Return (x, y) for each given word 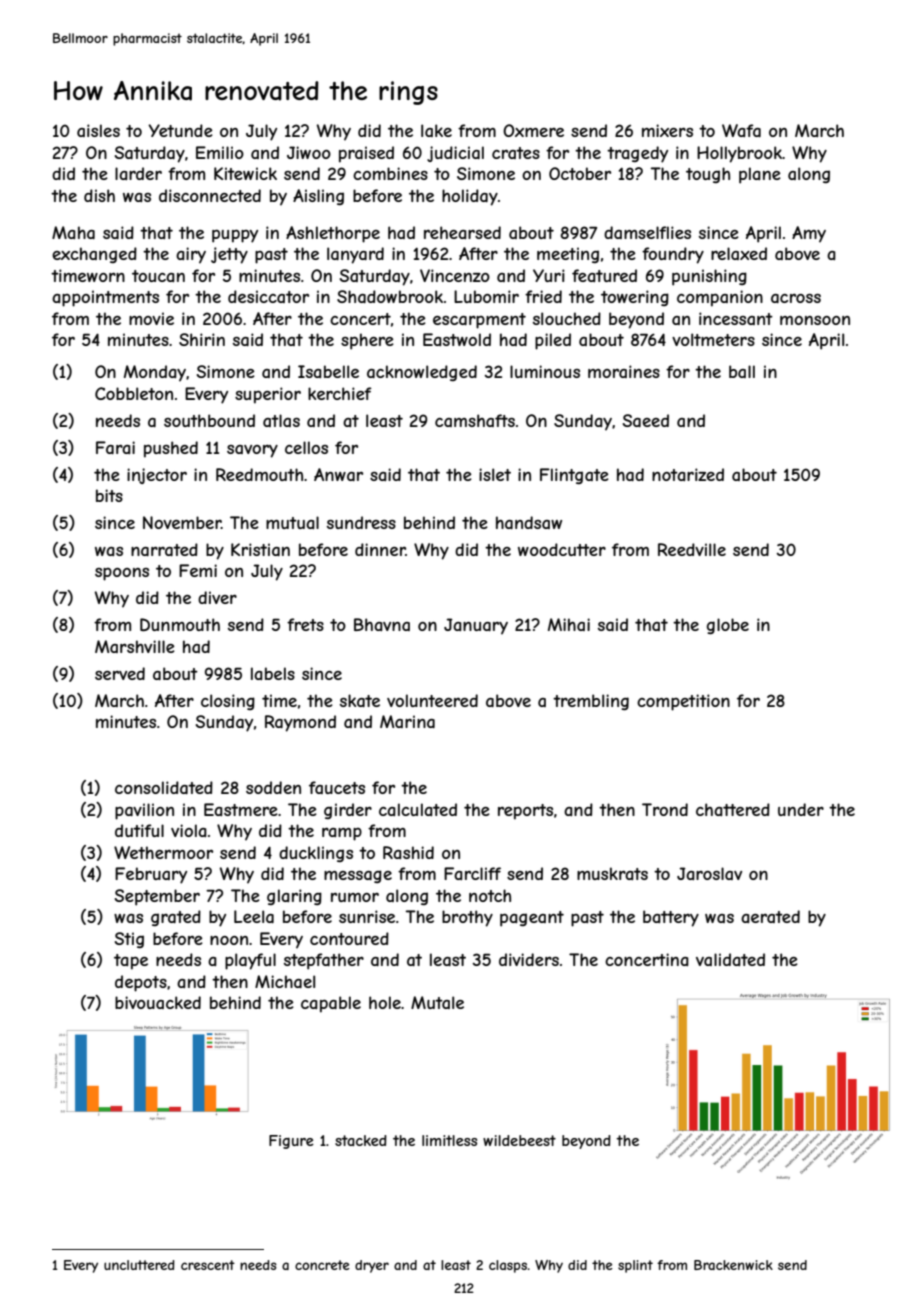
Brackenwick (733, 1265)
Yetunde (180, 130)
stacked (361, 1140)
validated (730, 959)
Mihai (569, 624)
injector (157, 476)
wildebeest (519, 1140)
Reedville (692, 549)
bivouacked (158, 1002)
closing (228, 702)
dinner (380, 549)
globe (728, 626)
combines (390, 173)
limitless (449, 1140)
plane (760, 175)
